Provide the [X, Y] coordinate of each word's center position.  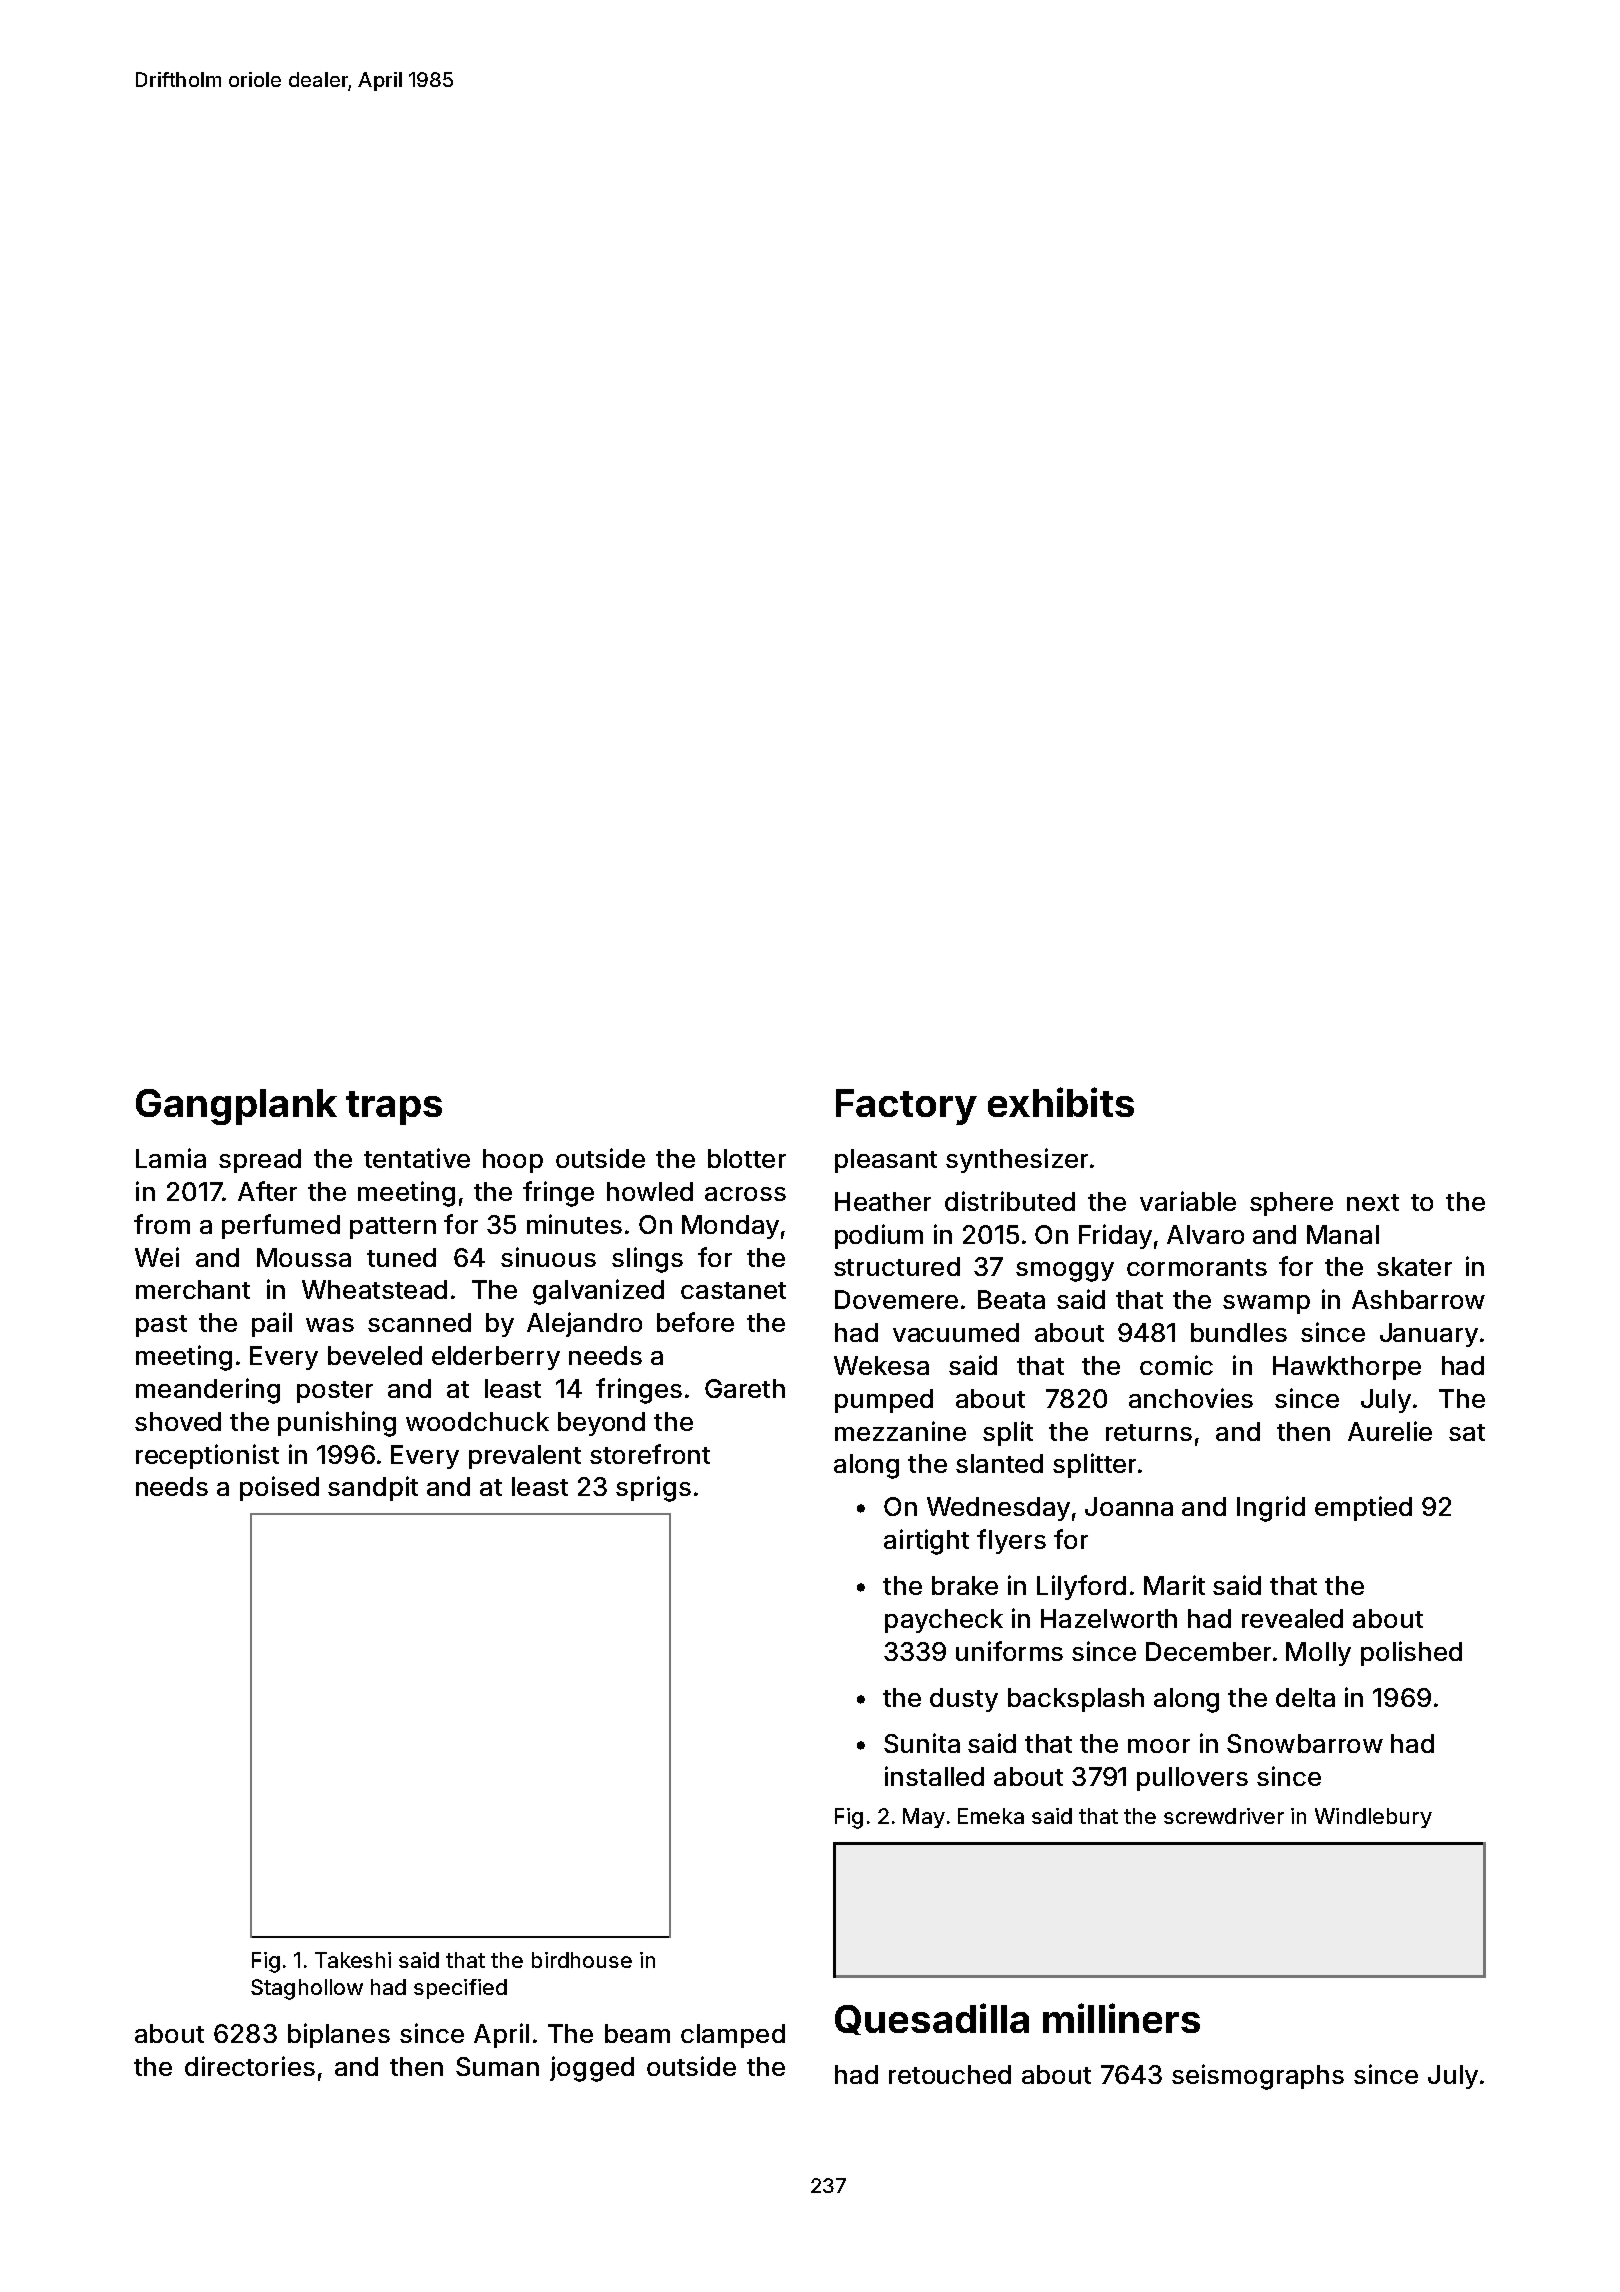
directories [250, 2066]
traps [394, 1108]
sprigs [653, 1489]
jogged [592, 2069]
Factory [906, 1107]
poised [279, 1488]
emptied [1363, 1508]
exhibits [1061, 1102]
